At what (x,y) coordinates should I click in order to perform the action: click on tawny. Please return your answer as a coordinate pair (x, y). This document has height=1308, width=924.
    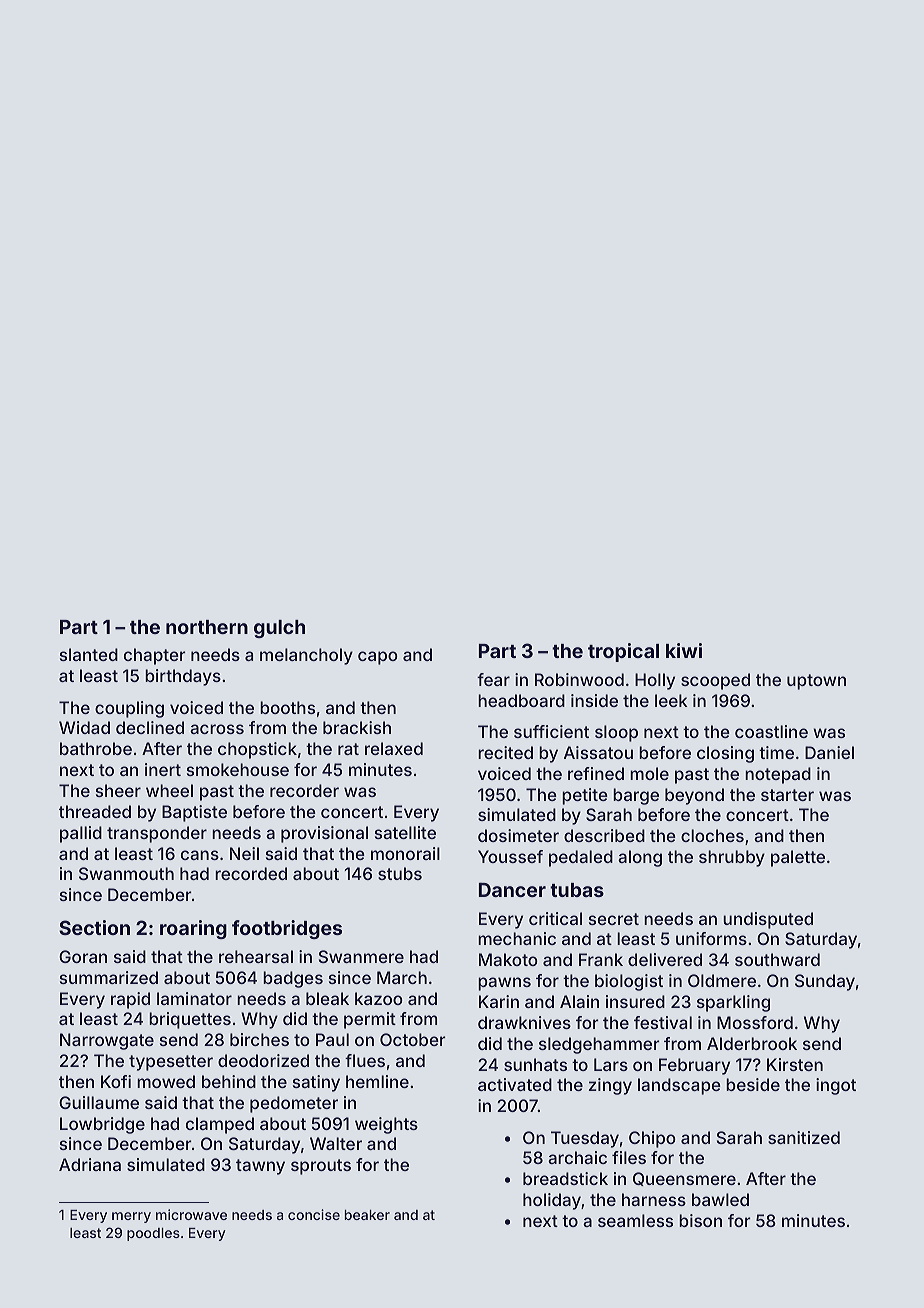
    Looking at the image, I should click on (260, 1167).
